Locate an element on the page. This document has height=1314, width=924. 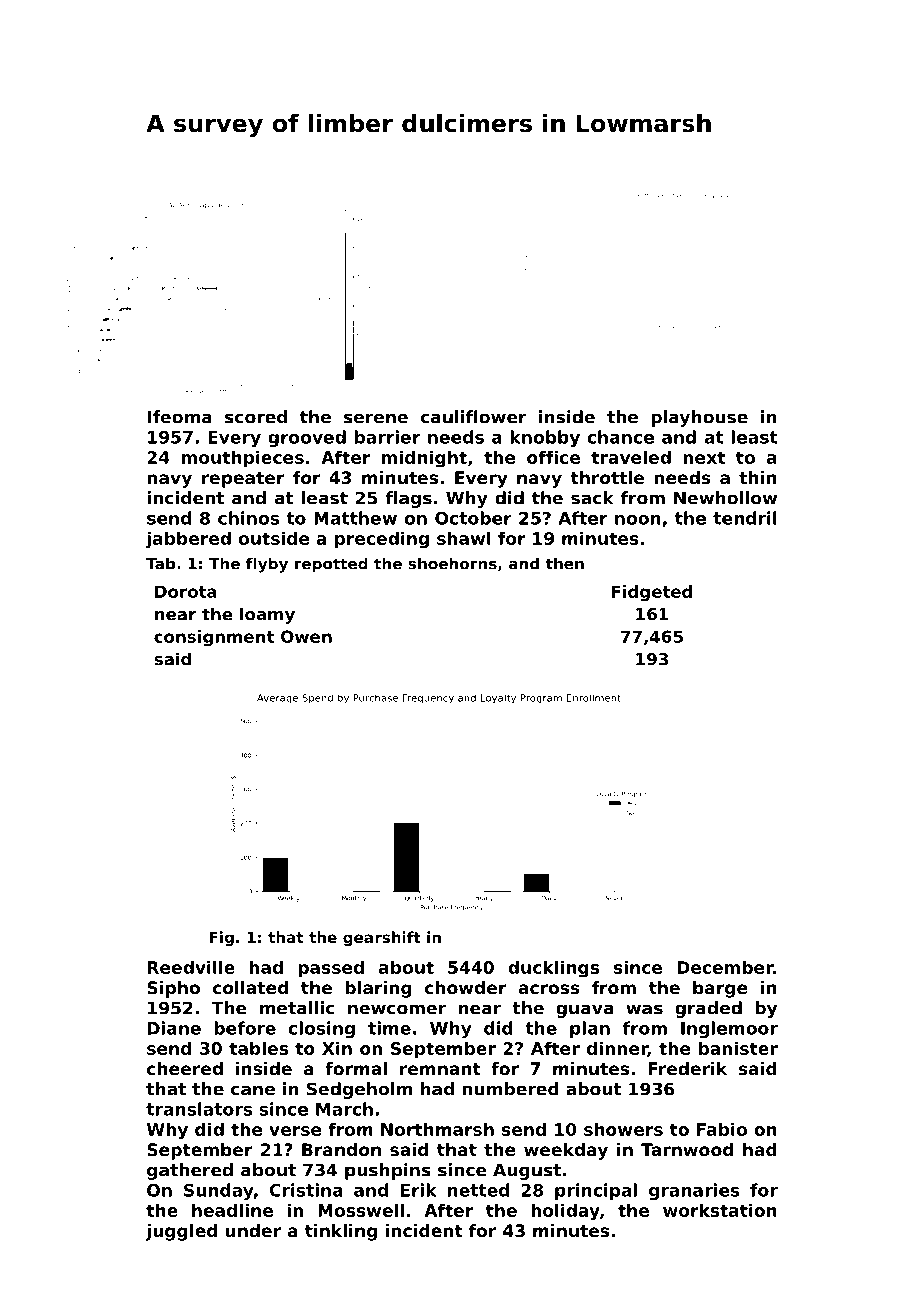
Reedville is located at coordinates (191, 967).
